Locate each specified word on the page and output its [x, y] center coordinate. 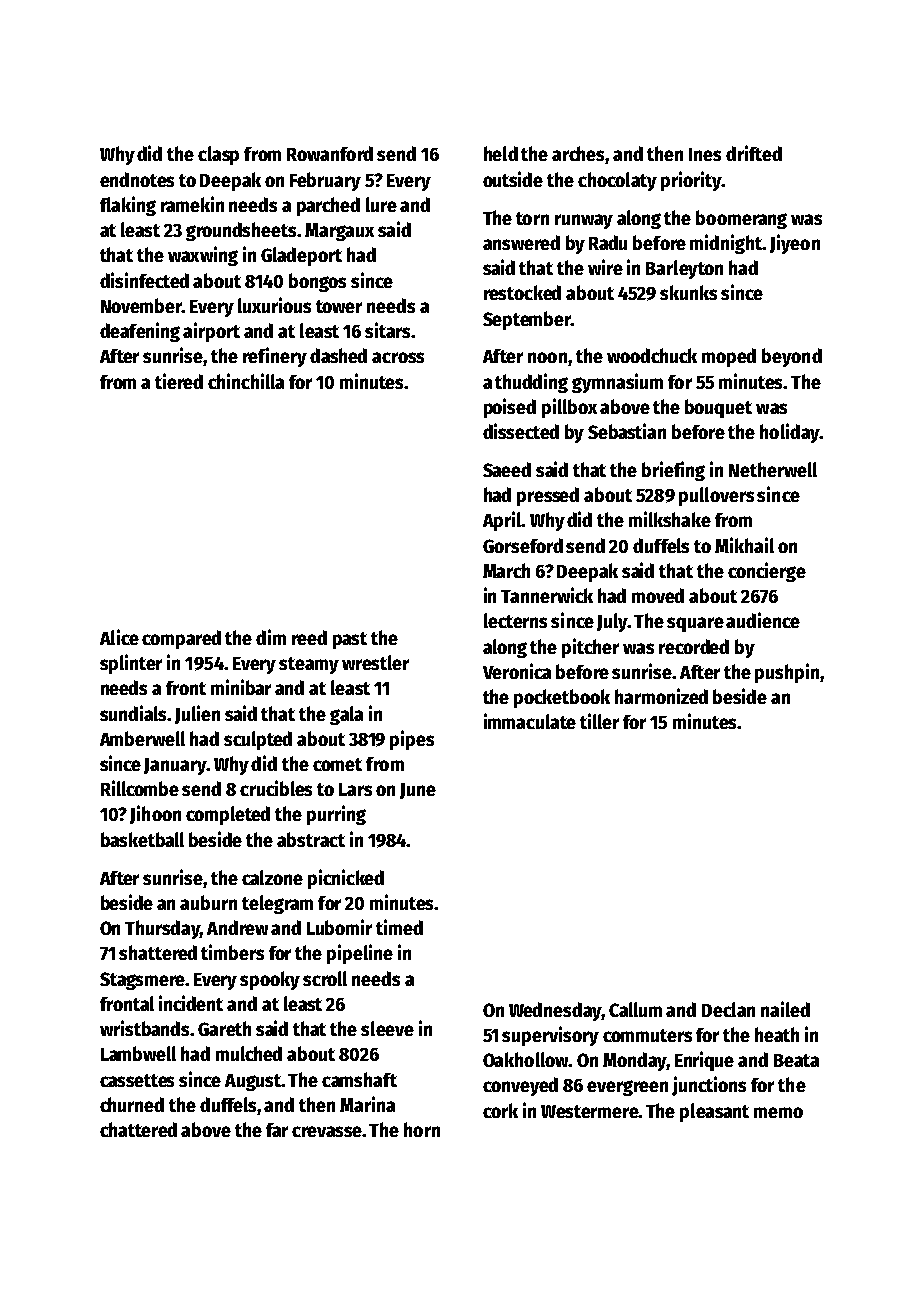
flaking [128, 206]
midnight [726, 244]
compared [181, 639]
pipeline [360, 954]
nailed [785, 1009]
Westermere [589, 1111]
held [501, 153]
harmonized [661, 696]
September [527, 320]
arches [579, 155]
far [277, 1130]
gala [346, 715]
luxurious [274, 305]
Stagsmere [142, 981]
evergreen [627, 1088]
